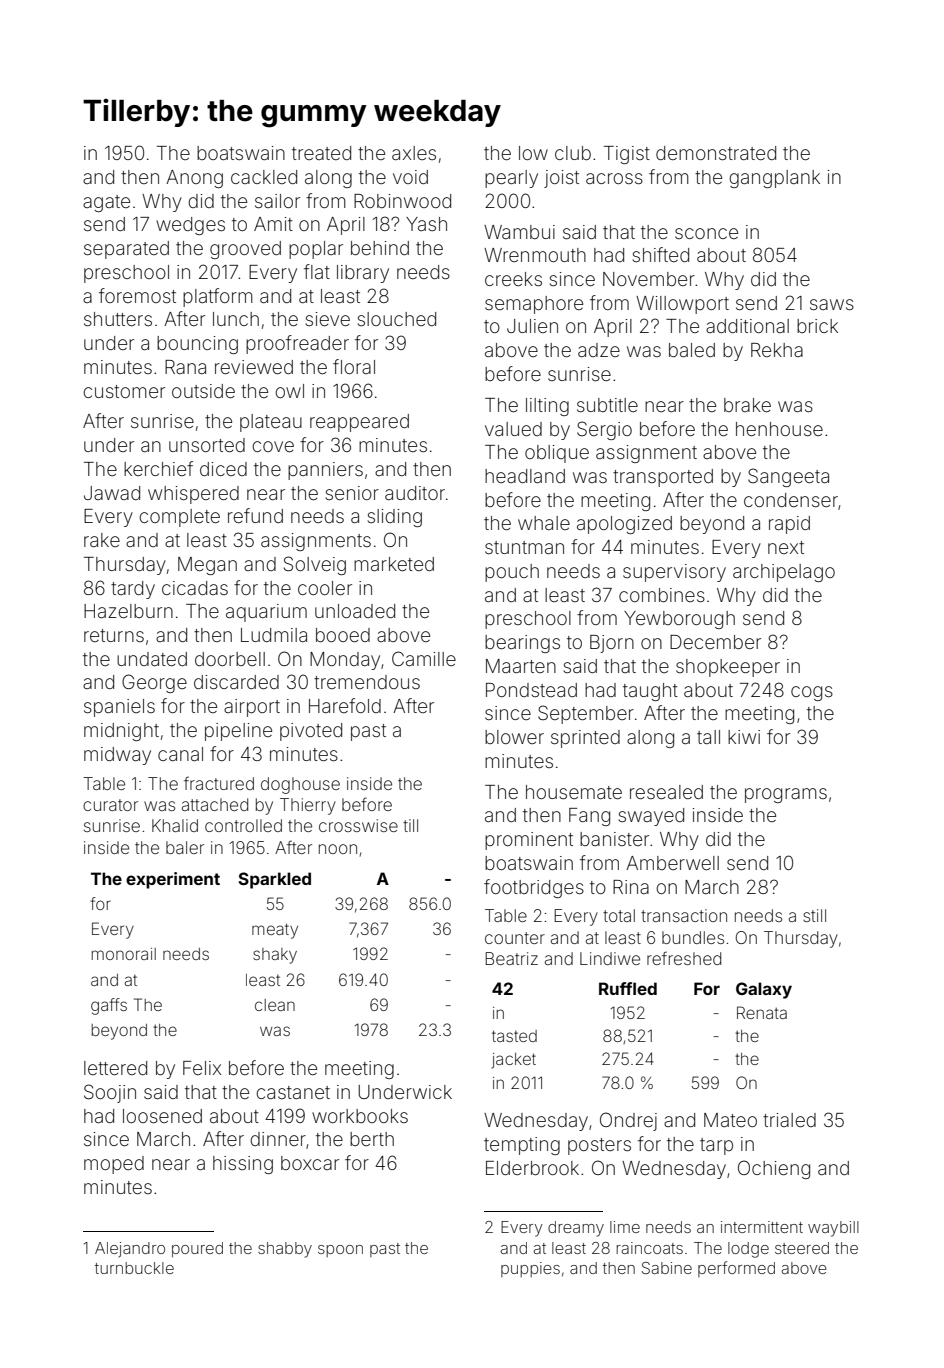 The height and width of the page is (1368, 944). Describe the element at coordinates (202, 1068) in the page. I see `Felix` at that location.
